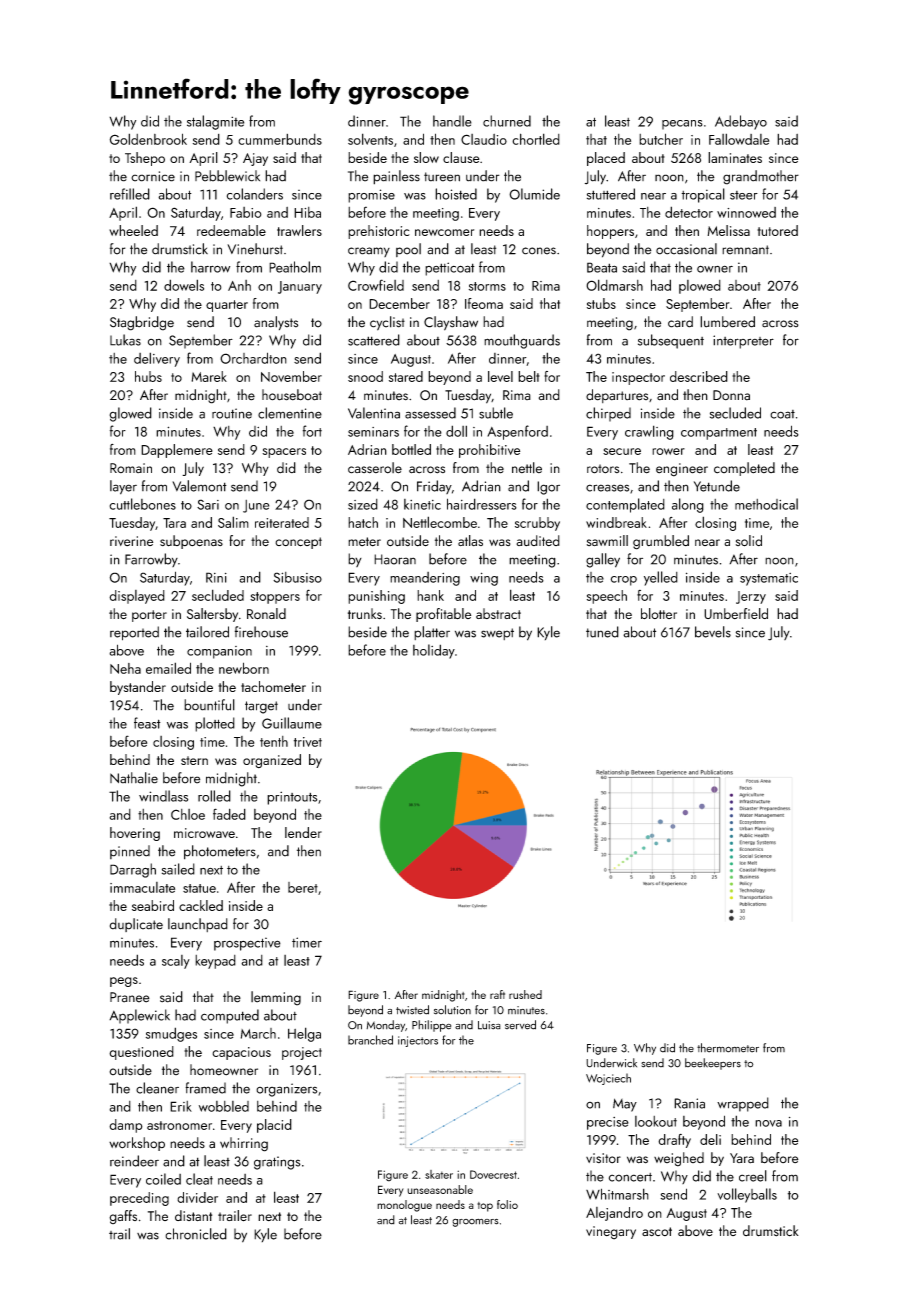 The width and height of the screenshot is (908, 1316). Describe the element at coordinates (713, 1064) in the screenshot. I see `beekeepers` at that location.
